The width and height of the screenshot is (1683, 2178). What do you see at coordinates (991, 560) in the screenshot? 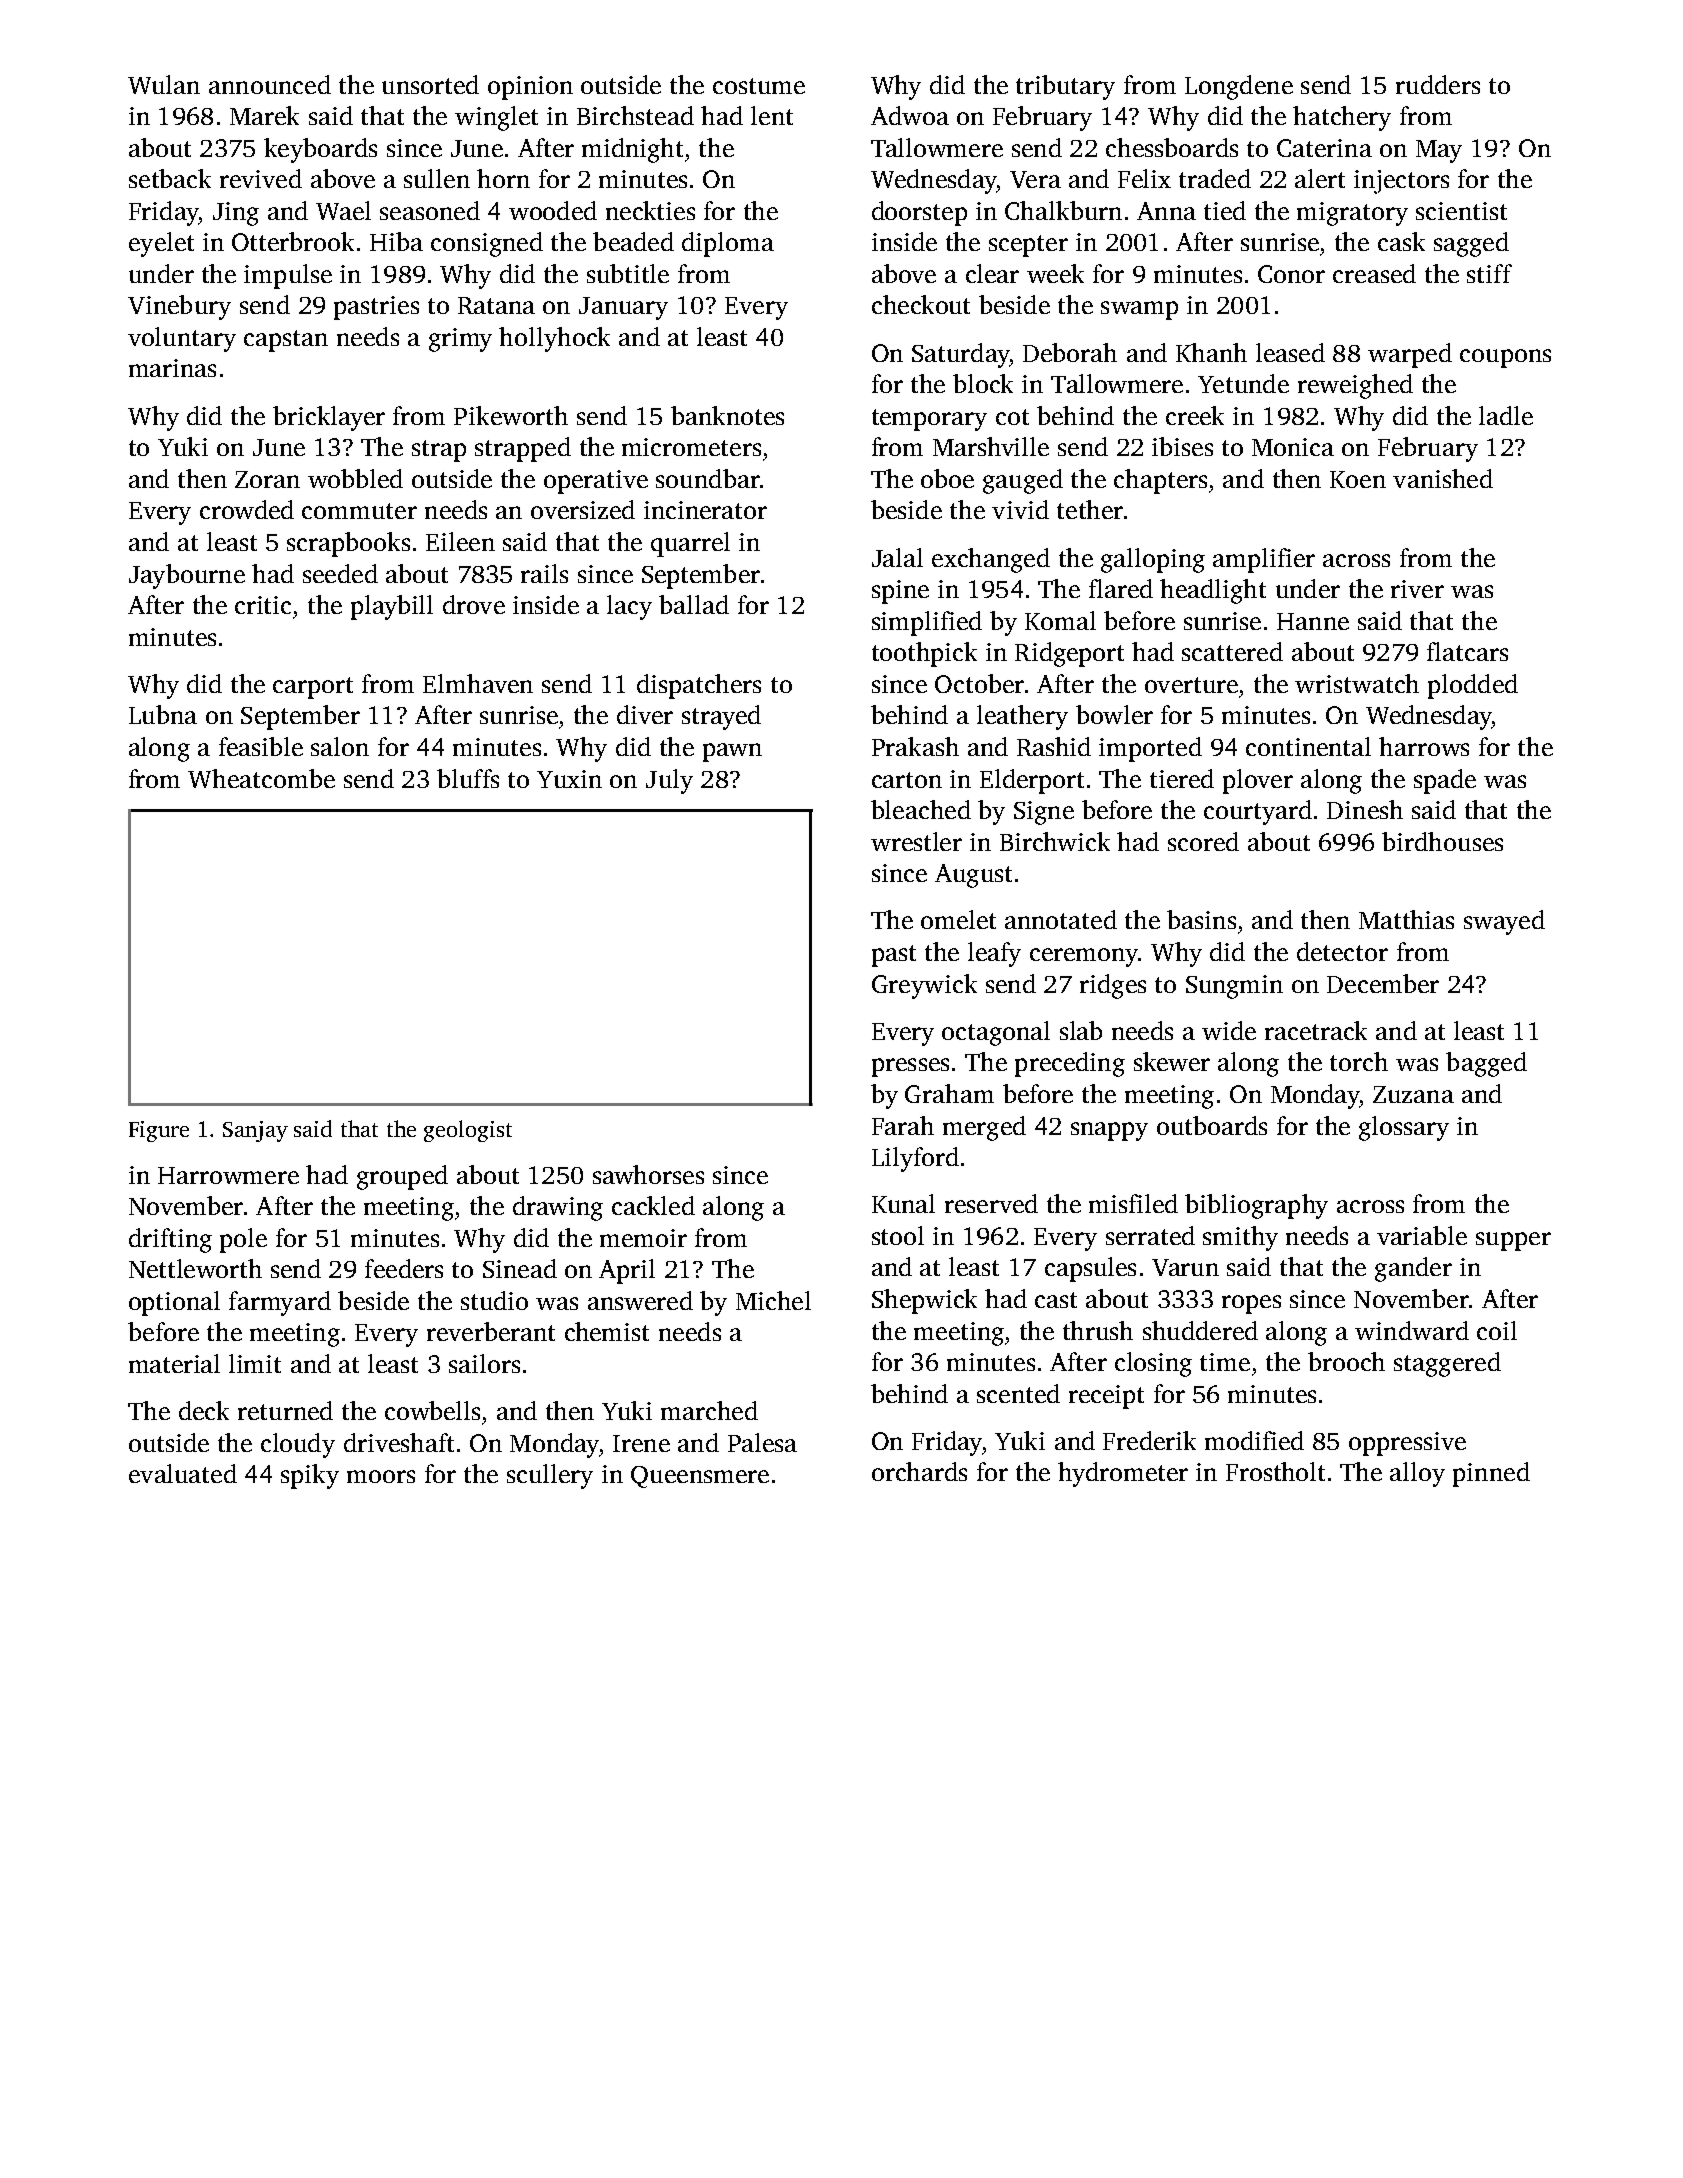
I see `exchanged` at bounding box center [991, 560].
